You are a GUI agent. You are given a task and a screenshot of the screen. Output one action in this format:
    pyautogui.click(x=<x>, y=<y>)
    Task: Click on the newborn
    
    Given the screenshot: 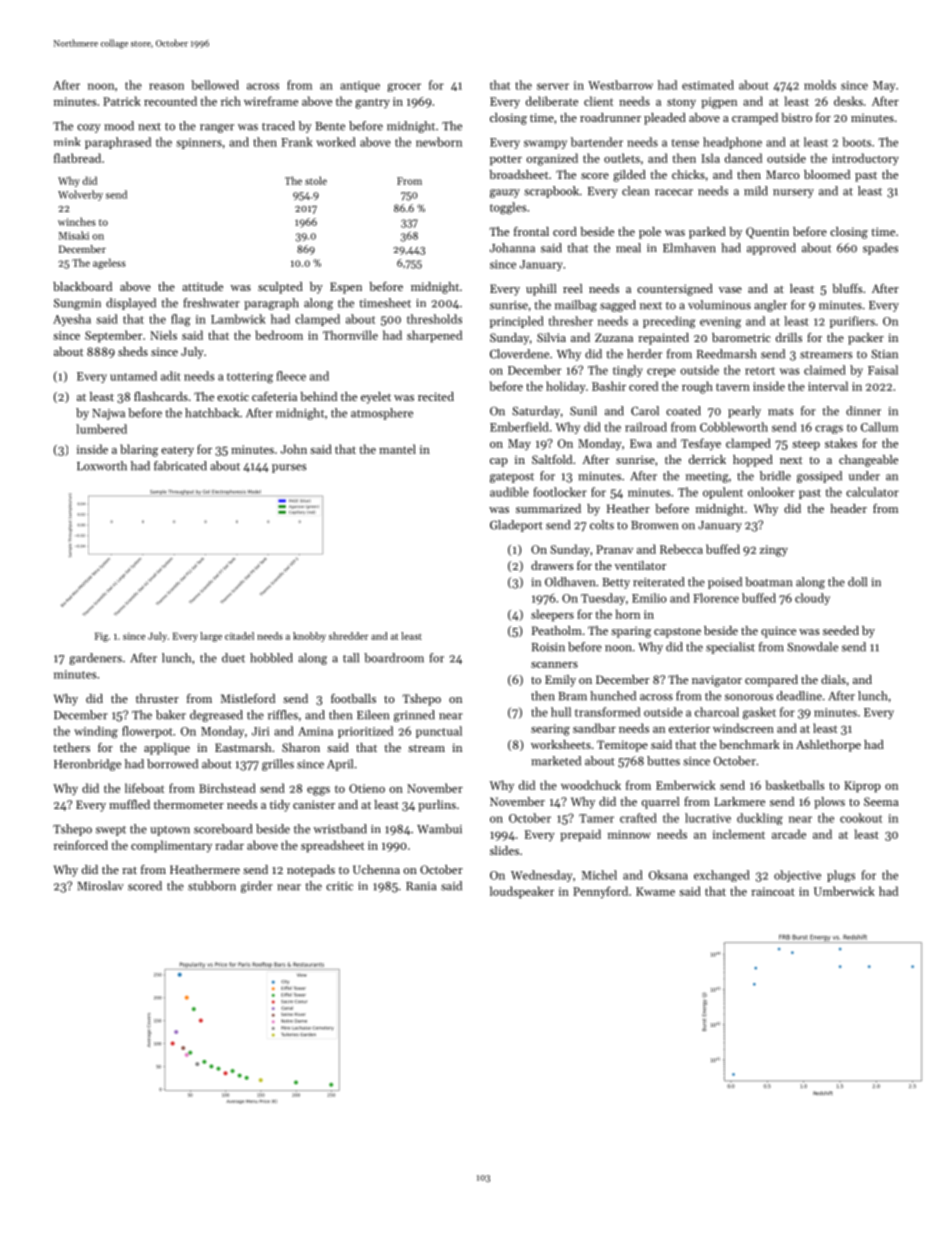 What is the action you would take?
    pyautogui.click(x=439, y=142)
